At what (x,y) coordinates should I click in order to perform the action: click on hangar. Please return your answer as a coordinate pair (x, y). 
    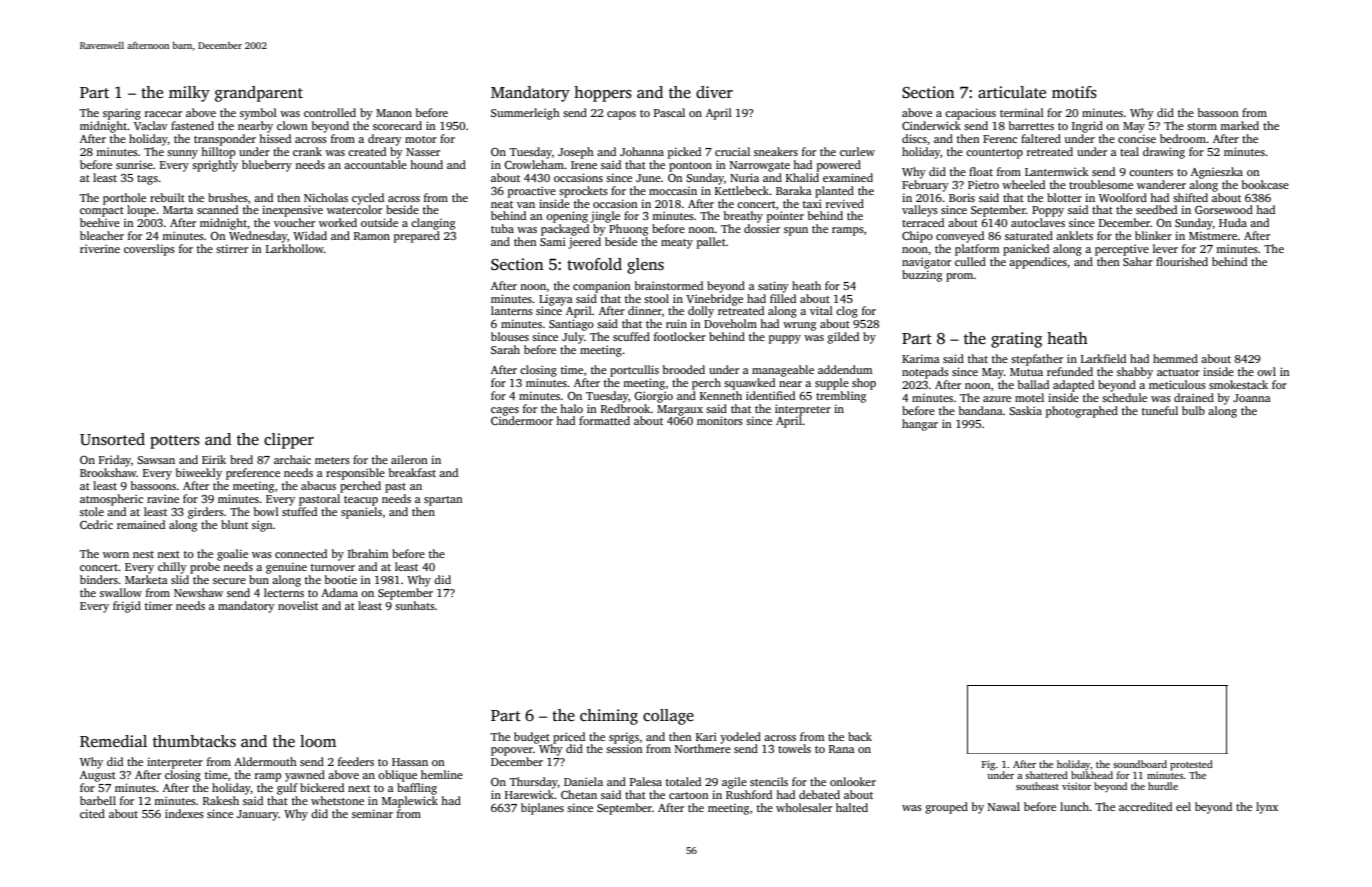
    Looking at the image, I should click on (920, 425).
